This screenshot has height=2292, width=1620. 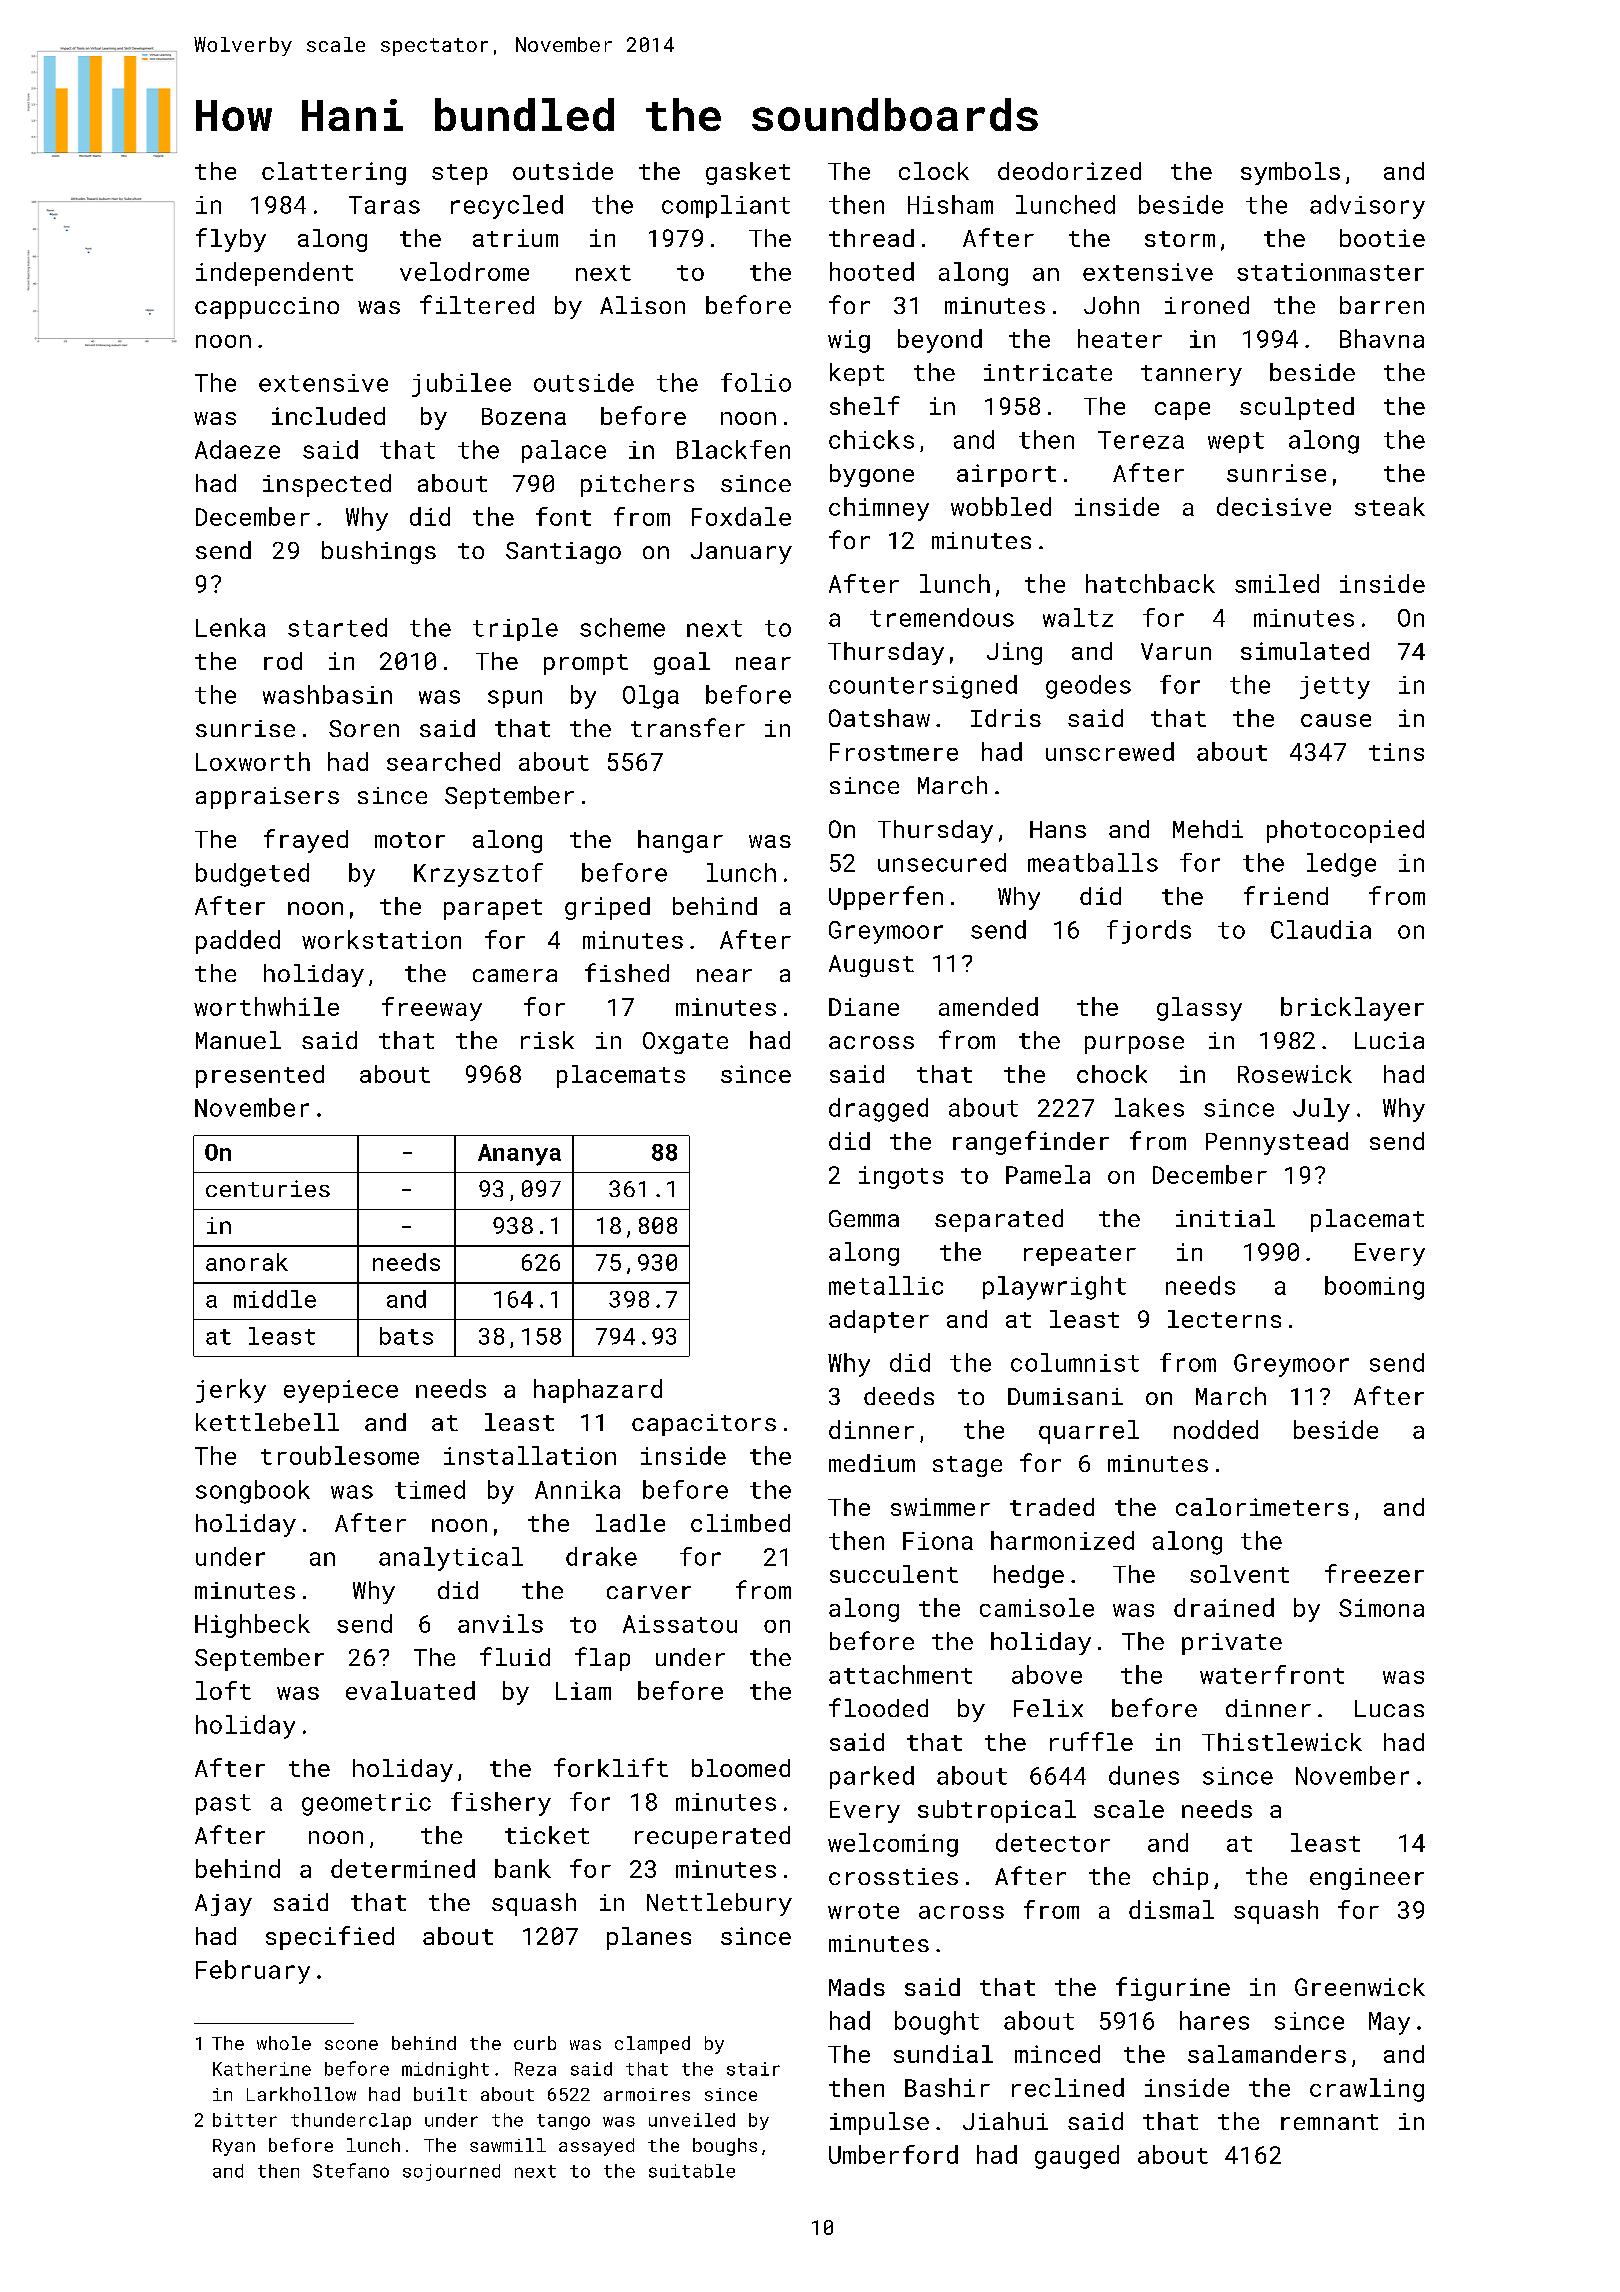 What do you see at coordinates (231, 240) in the screenshot?
I see `flyby` at bounding box center [231, 240].
